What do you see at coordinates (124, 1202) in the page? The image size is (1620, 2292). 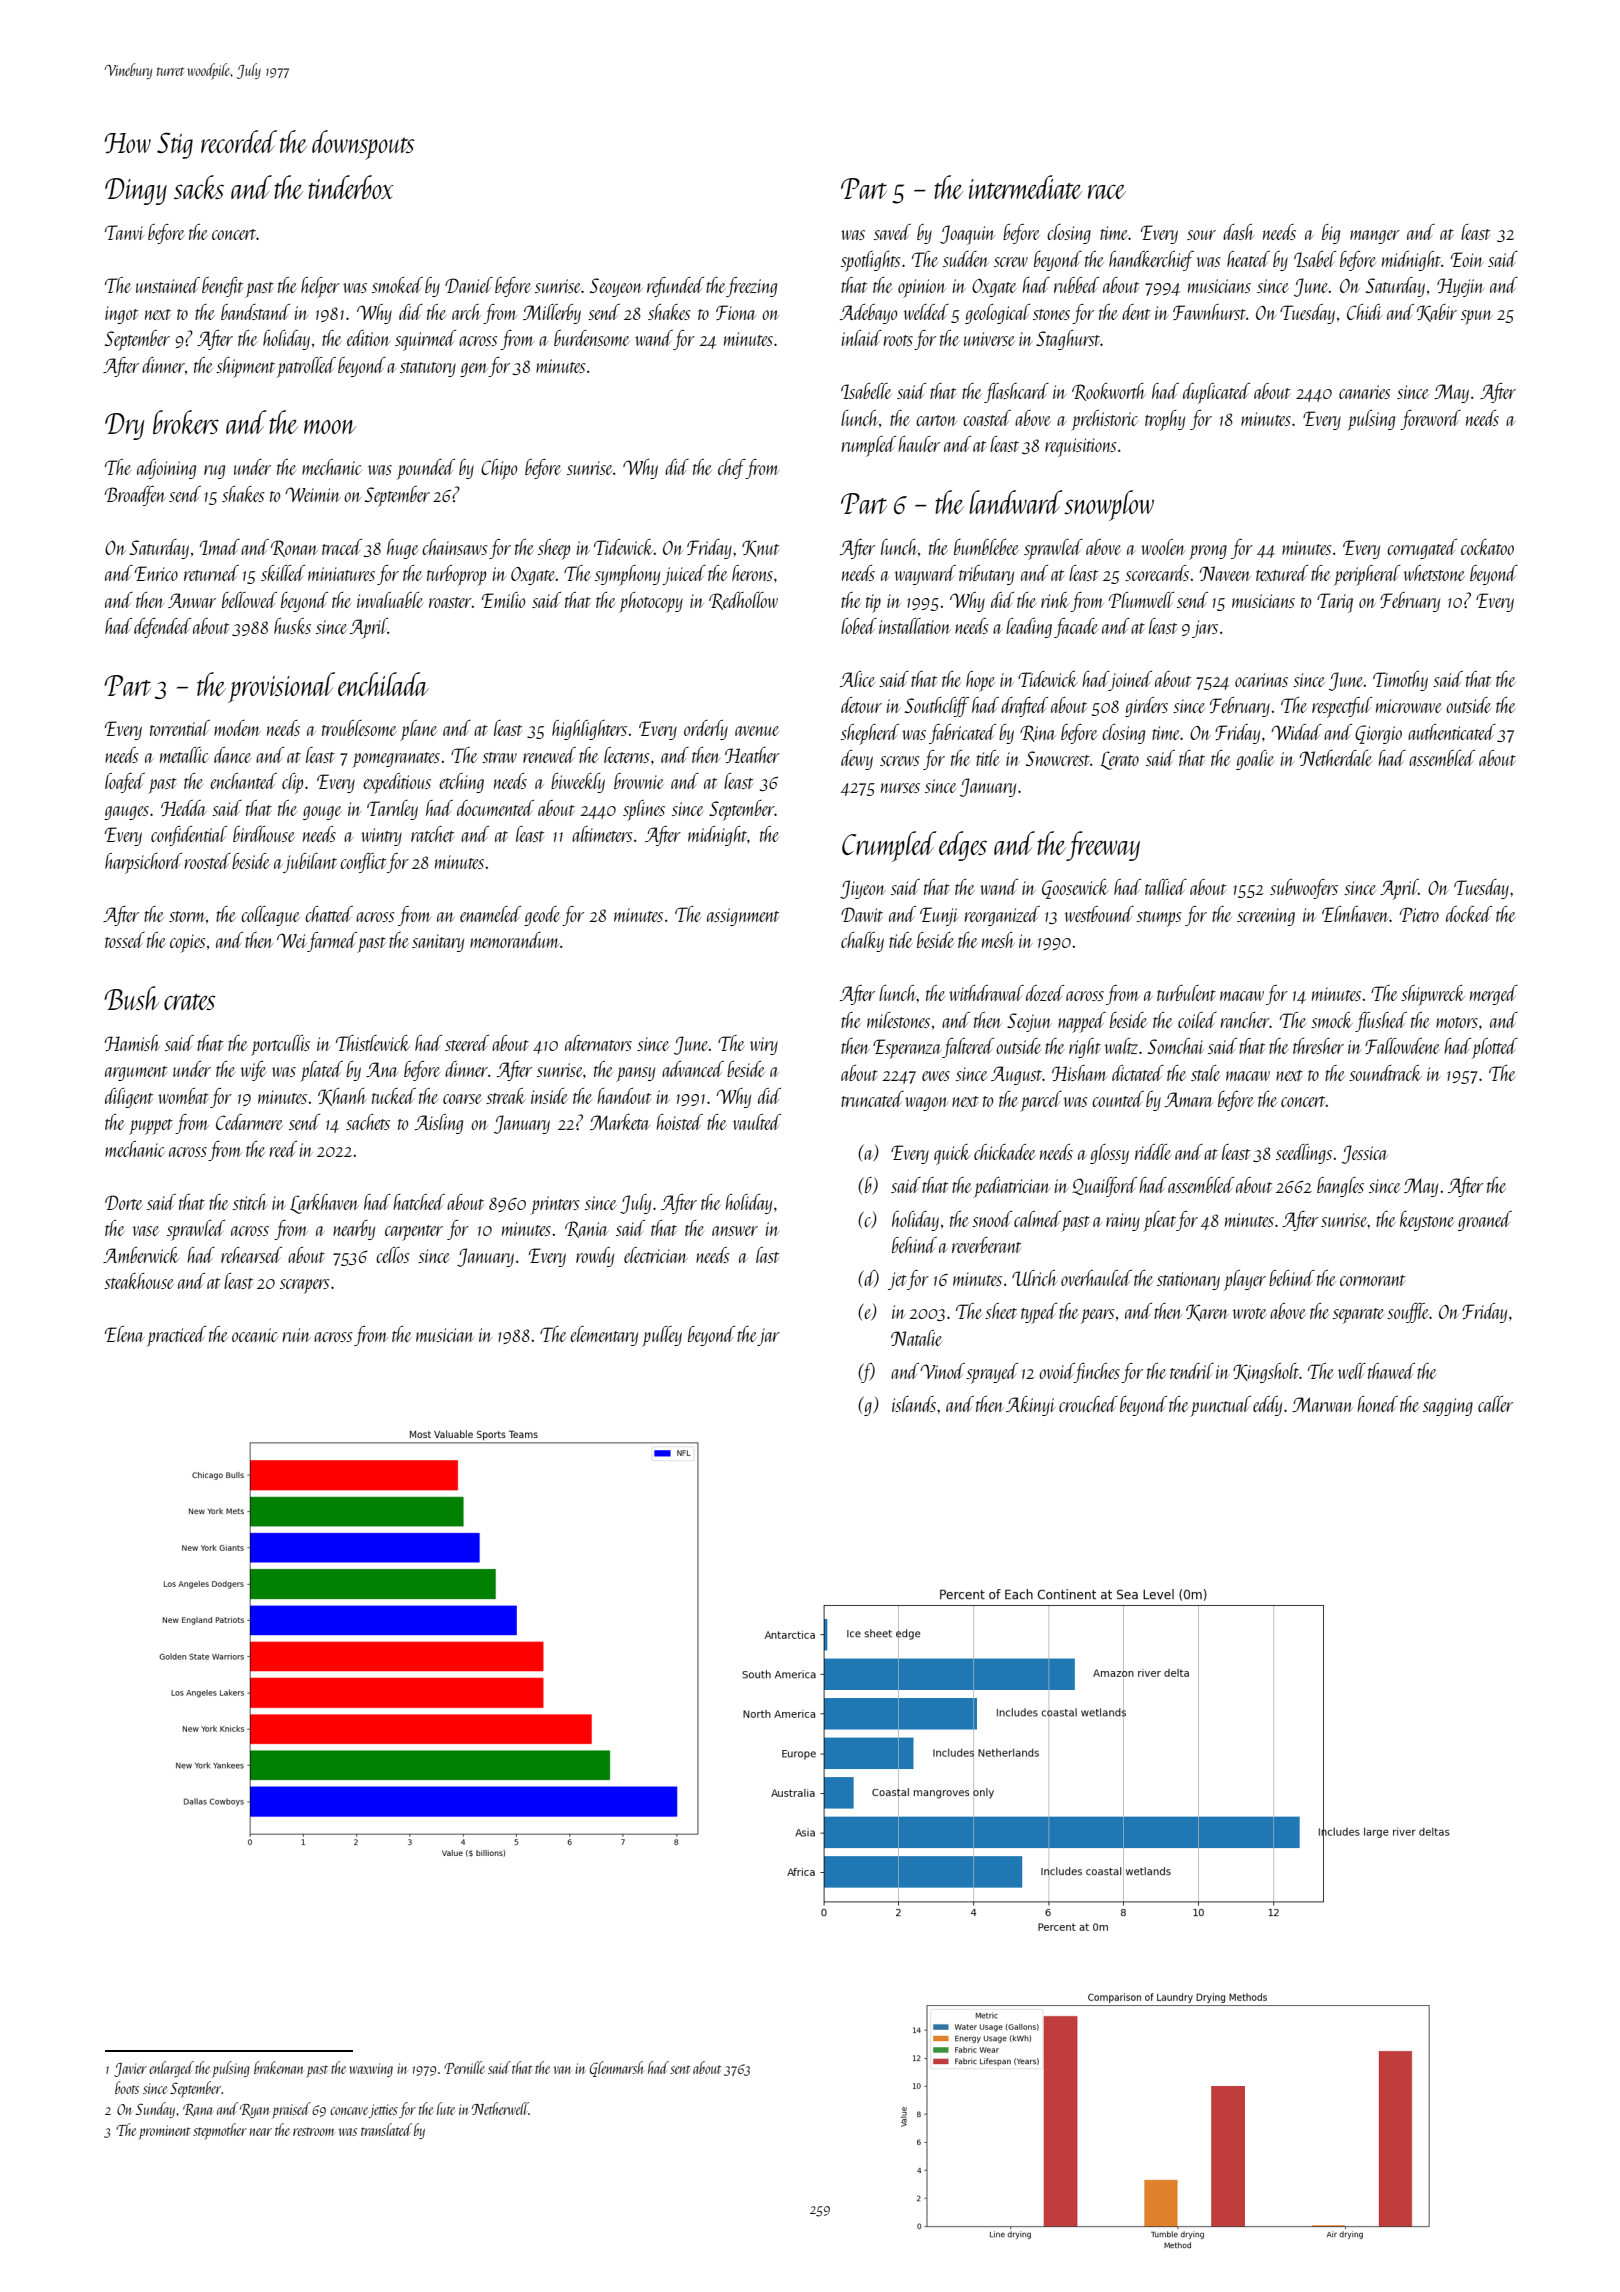 I see `Dorte` at bounding box center [124, 1202].
